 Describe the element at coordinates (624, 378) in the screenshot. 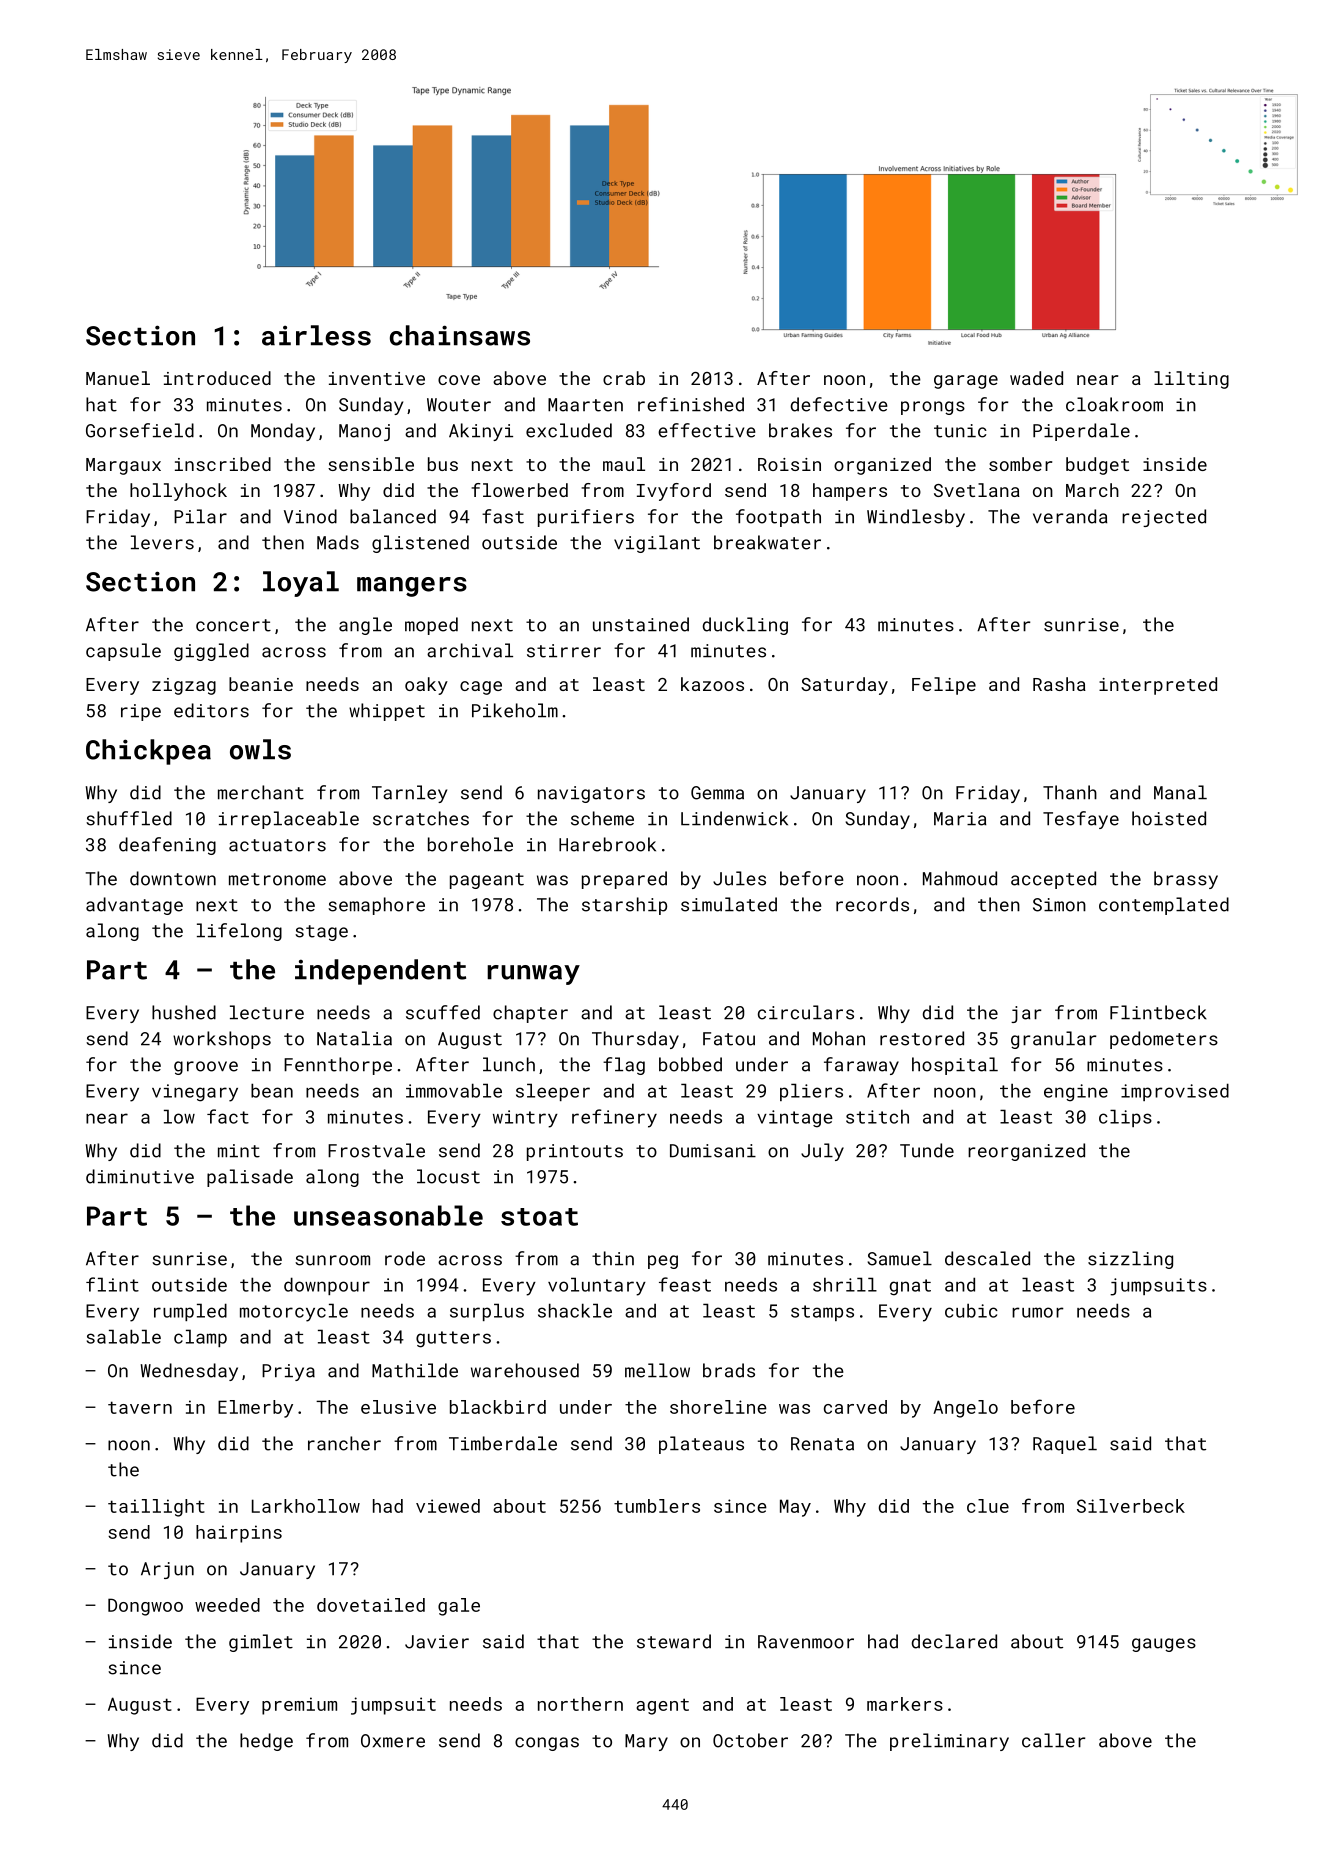

I see `crab` at that location.
